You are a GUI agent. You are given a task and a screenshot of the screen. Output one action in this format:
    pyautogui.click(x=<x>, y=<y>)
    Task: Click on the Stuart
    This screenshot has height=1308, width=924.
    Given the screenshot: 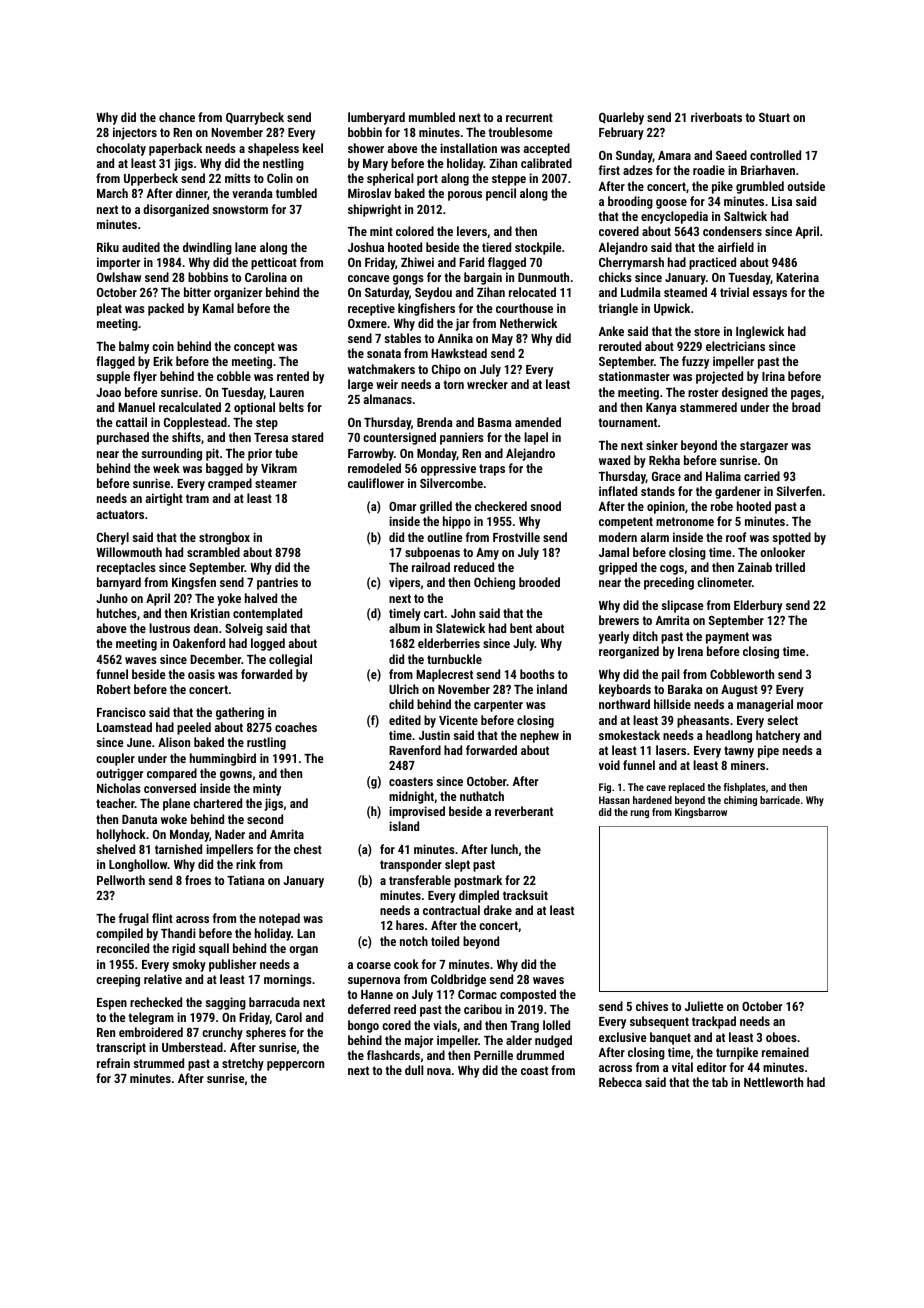 What is the action you would take?
    pyautogui.click(x=774, y=117)
